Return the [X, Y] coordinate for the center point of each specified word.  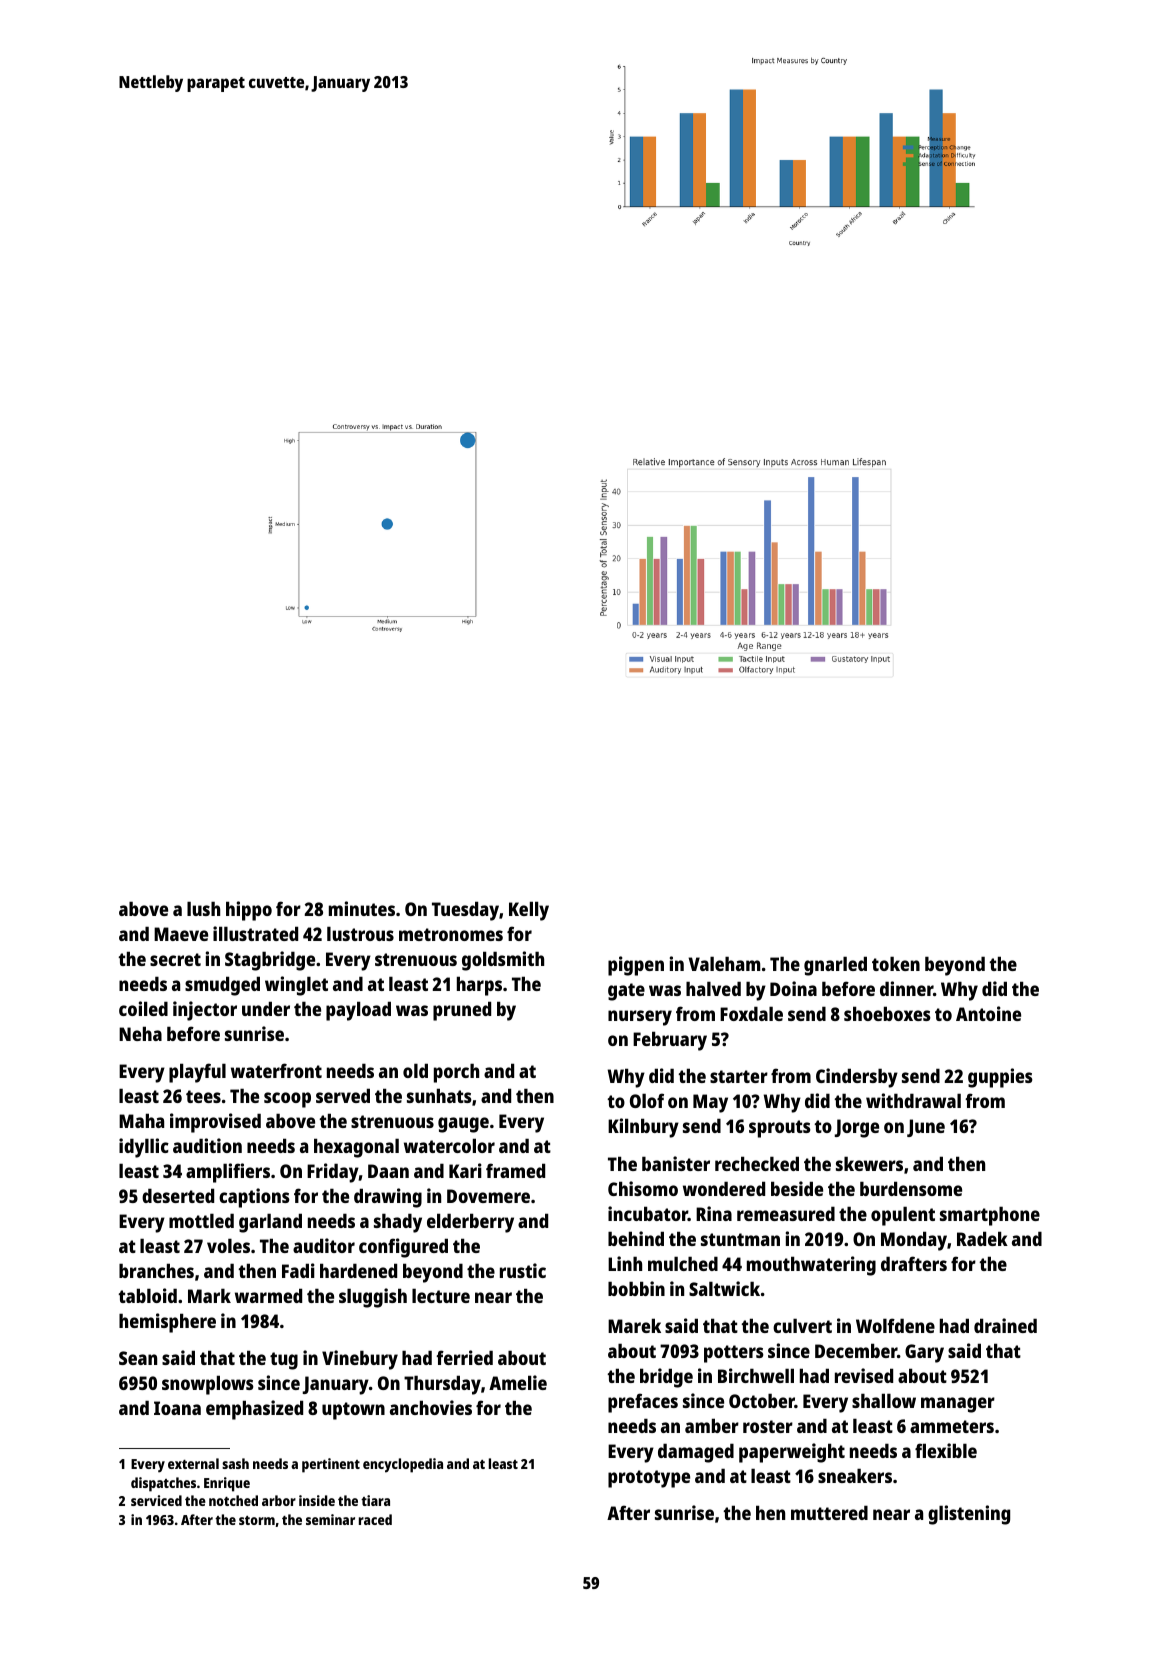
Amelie [518, 1382]
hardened [358, 1270]
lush [203, 908]
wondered [724, 1188]
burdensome [911, 1188]
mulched [683, 1263]
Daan [388, 1171]
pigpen [636, 966]
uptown [353, 1411]
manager [958, 1405]
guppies [1000, 1078]
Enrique [227, 1484]
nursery [640, 1018]
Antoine [988, 1013]
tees [203, 1096]
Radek [982, 1238]
